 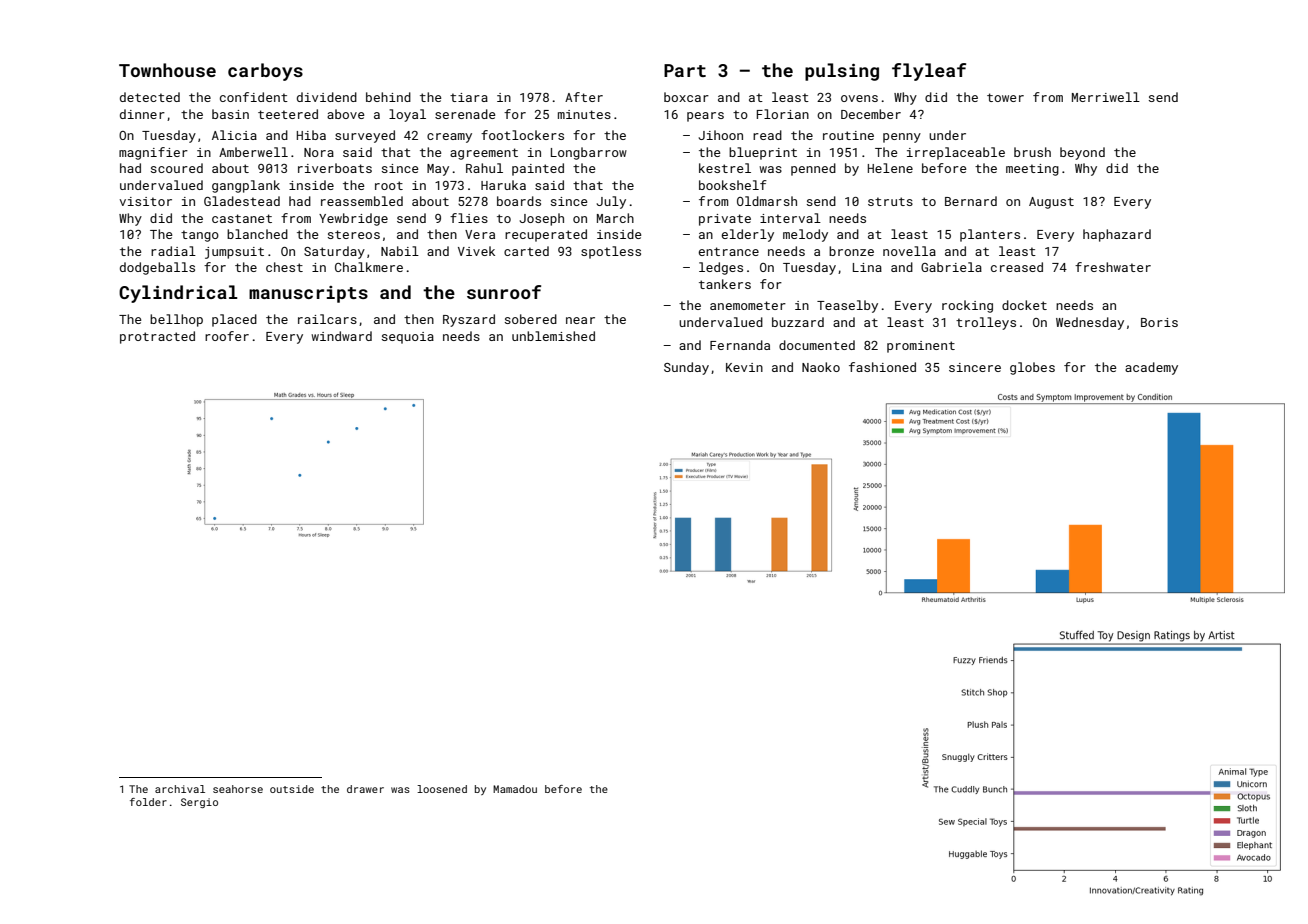 What do you see at coordinates (744, 367) in the image?
I see `Kevin` at bounding box center [744, 367].
